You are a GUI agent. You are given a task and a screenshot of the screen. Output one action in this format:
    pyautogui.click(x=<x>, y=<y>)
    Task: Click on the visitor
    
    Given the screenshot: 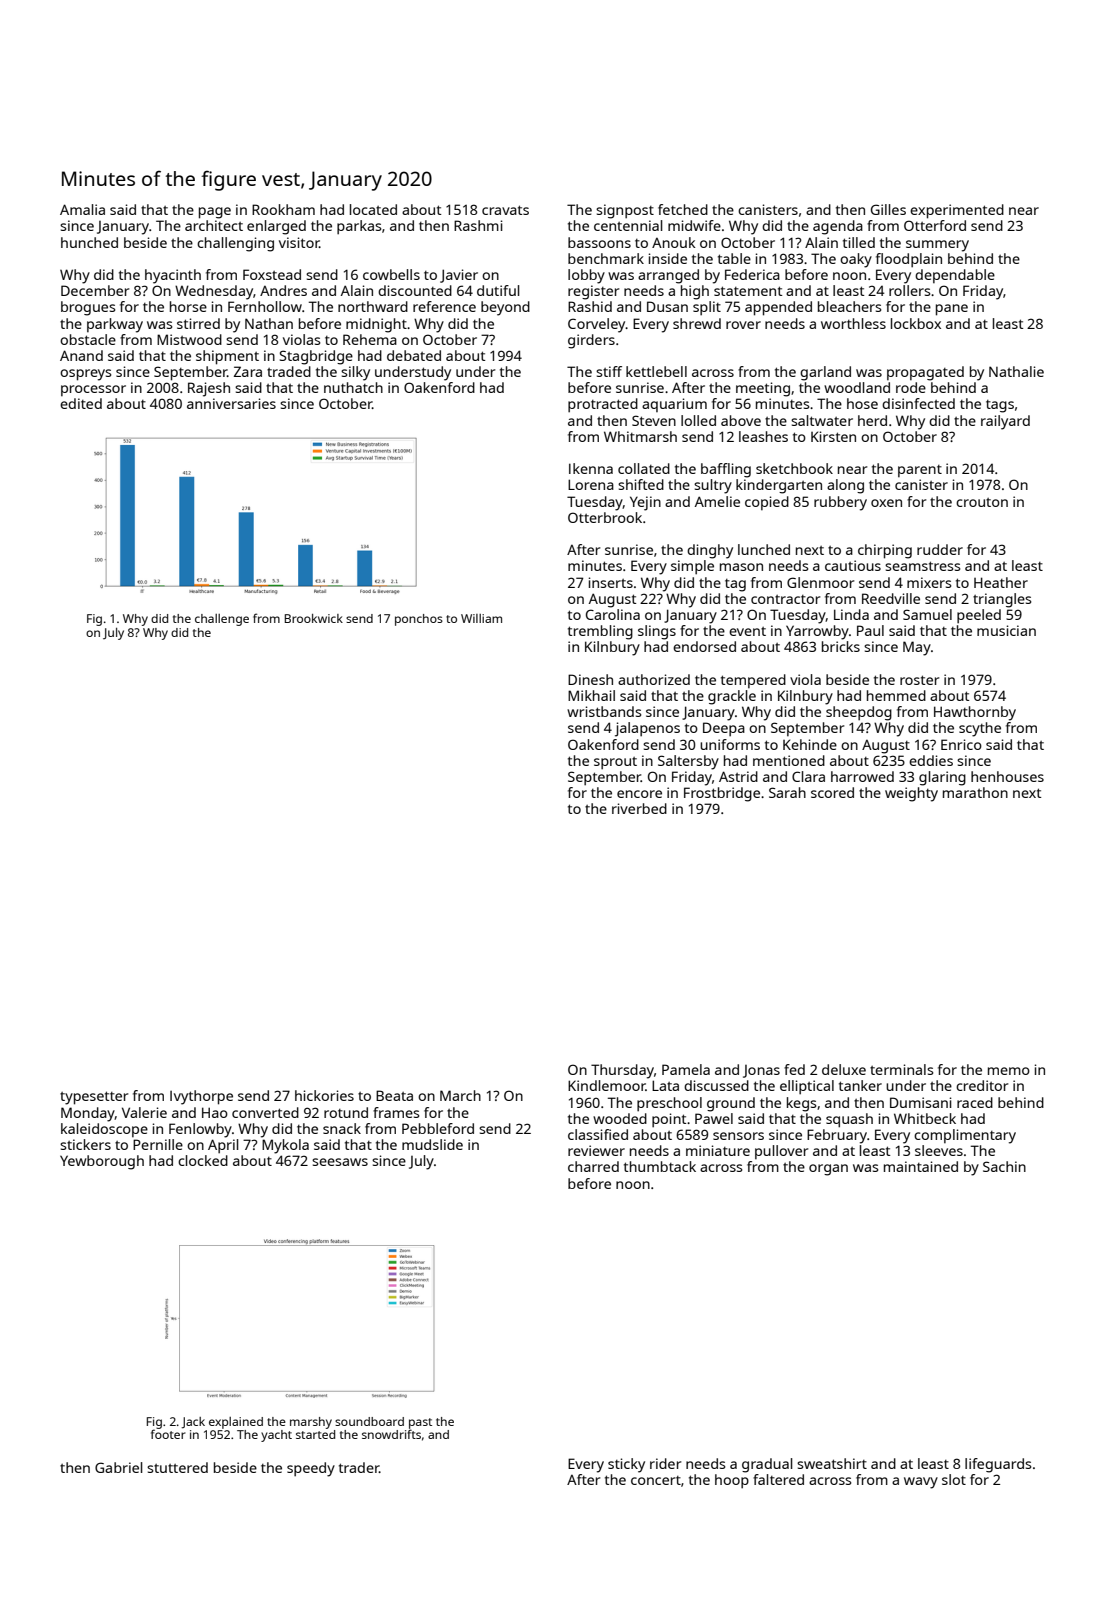 What is the action you would take?
    pyautogui.click(x=299, y=242)
